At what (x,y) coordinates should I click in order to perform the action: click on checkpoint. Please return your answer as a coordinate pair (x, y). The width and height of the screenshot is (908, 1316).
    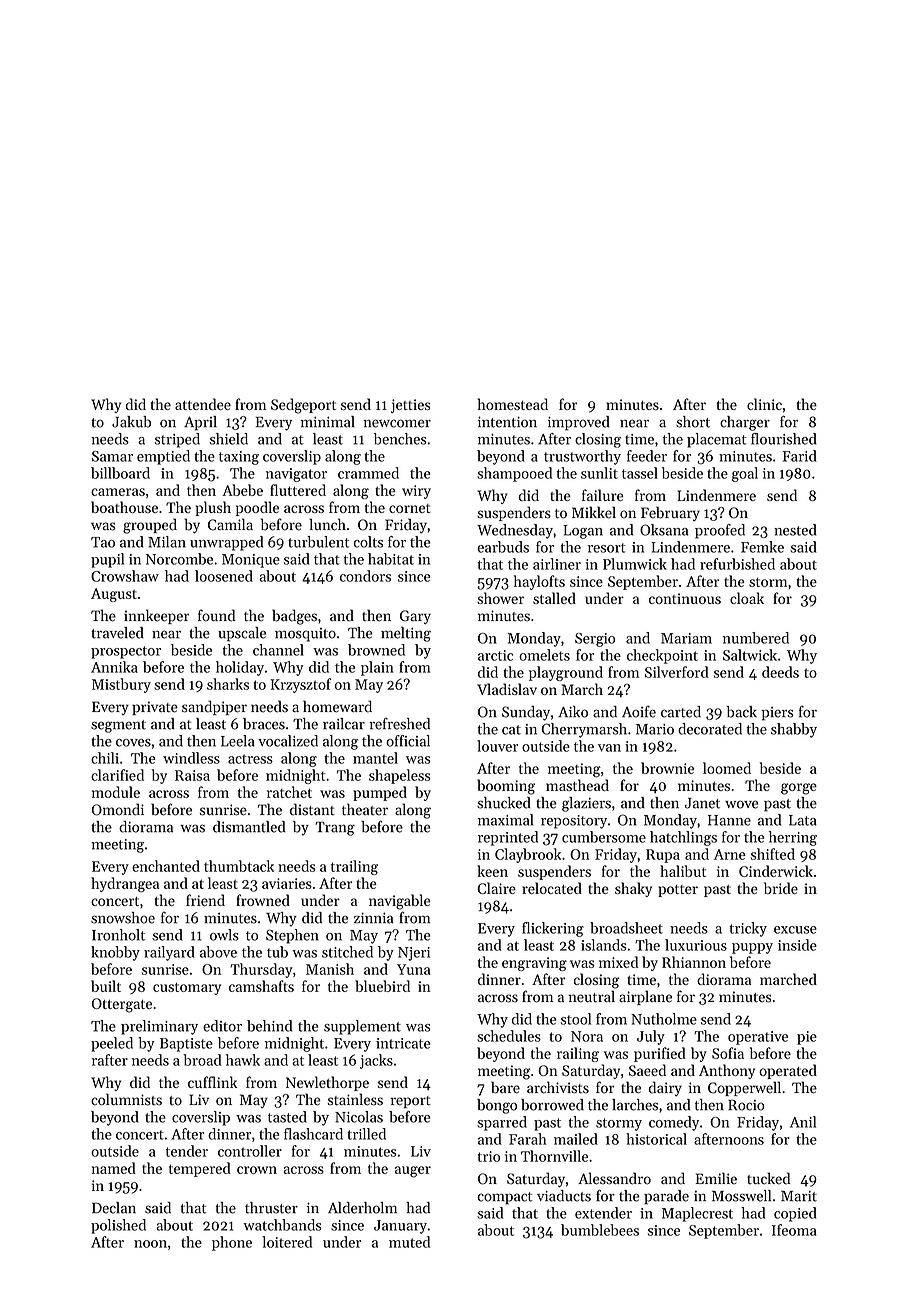
    Looking at the image, I should click on (662, 656).
